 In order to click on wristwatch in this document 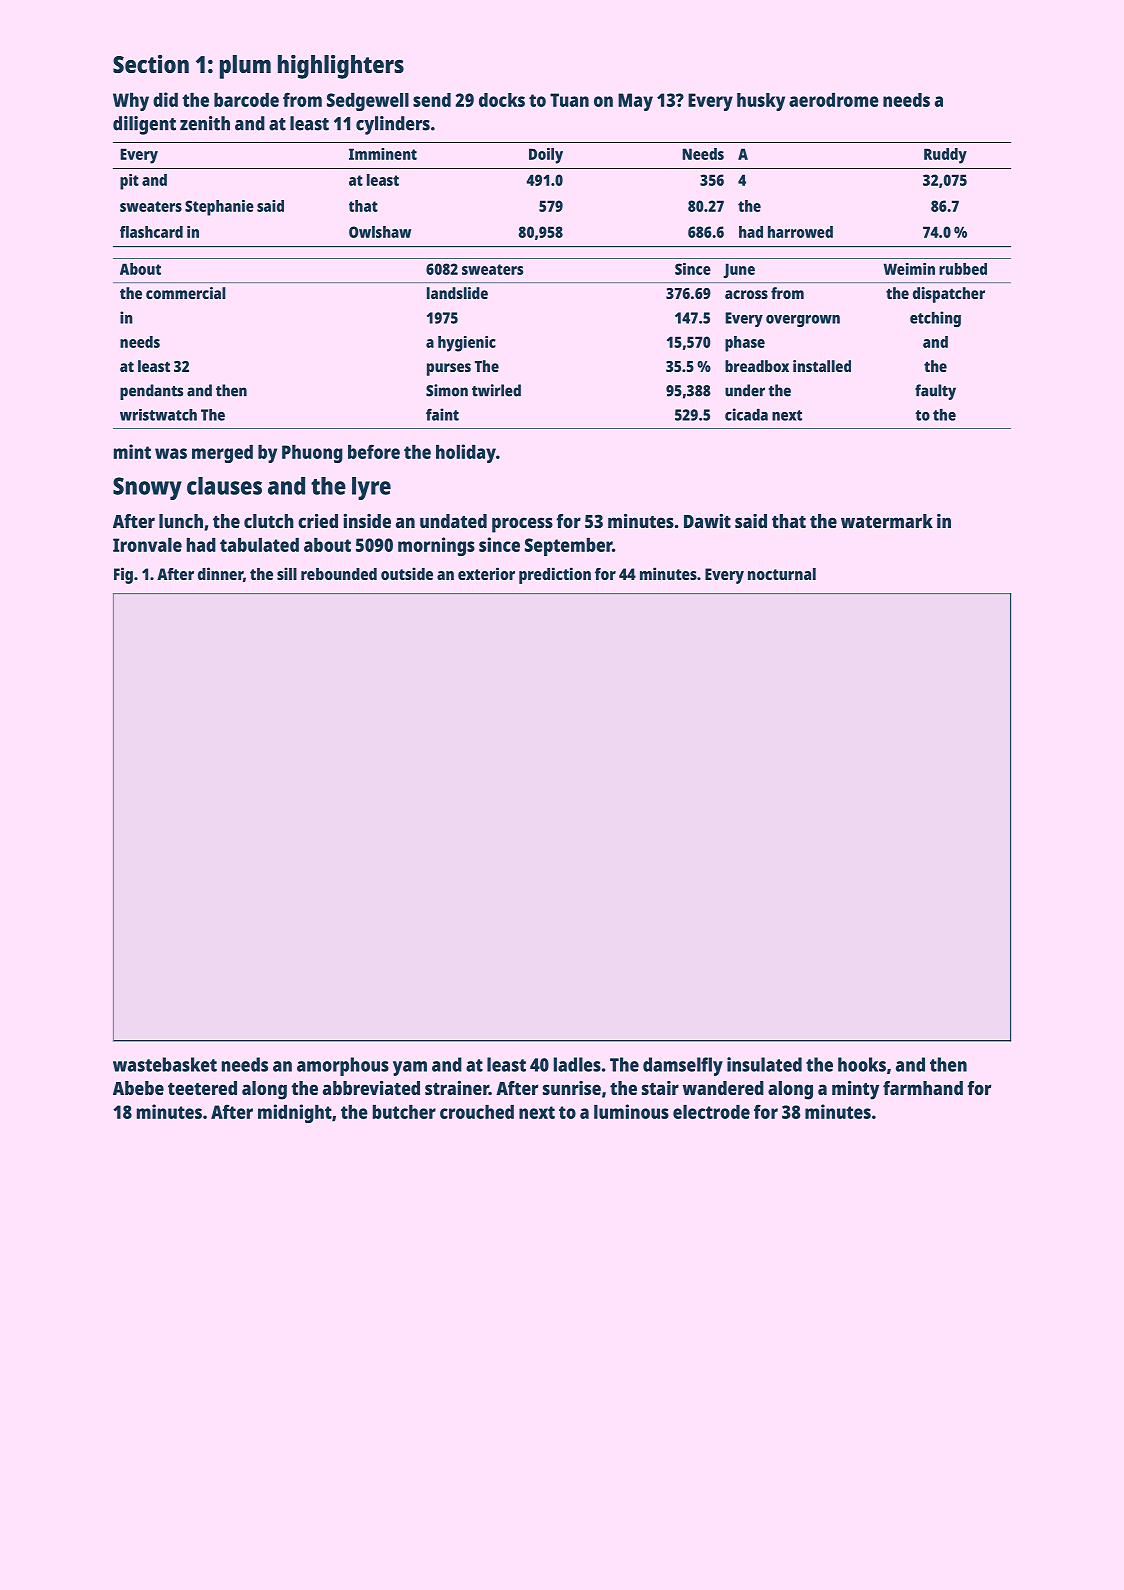, I will do `click(158, 415)`.
